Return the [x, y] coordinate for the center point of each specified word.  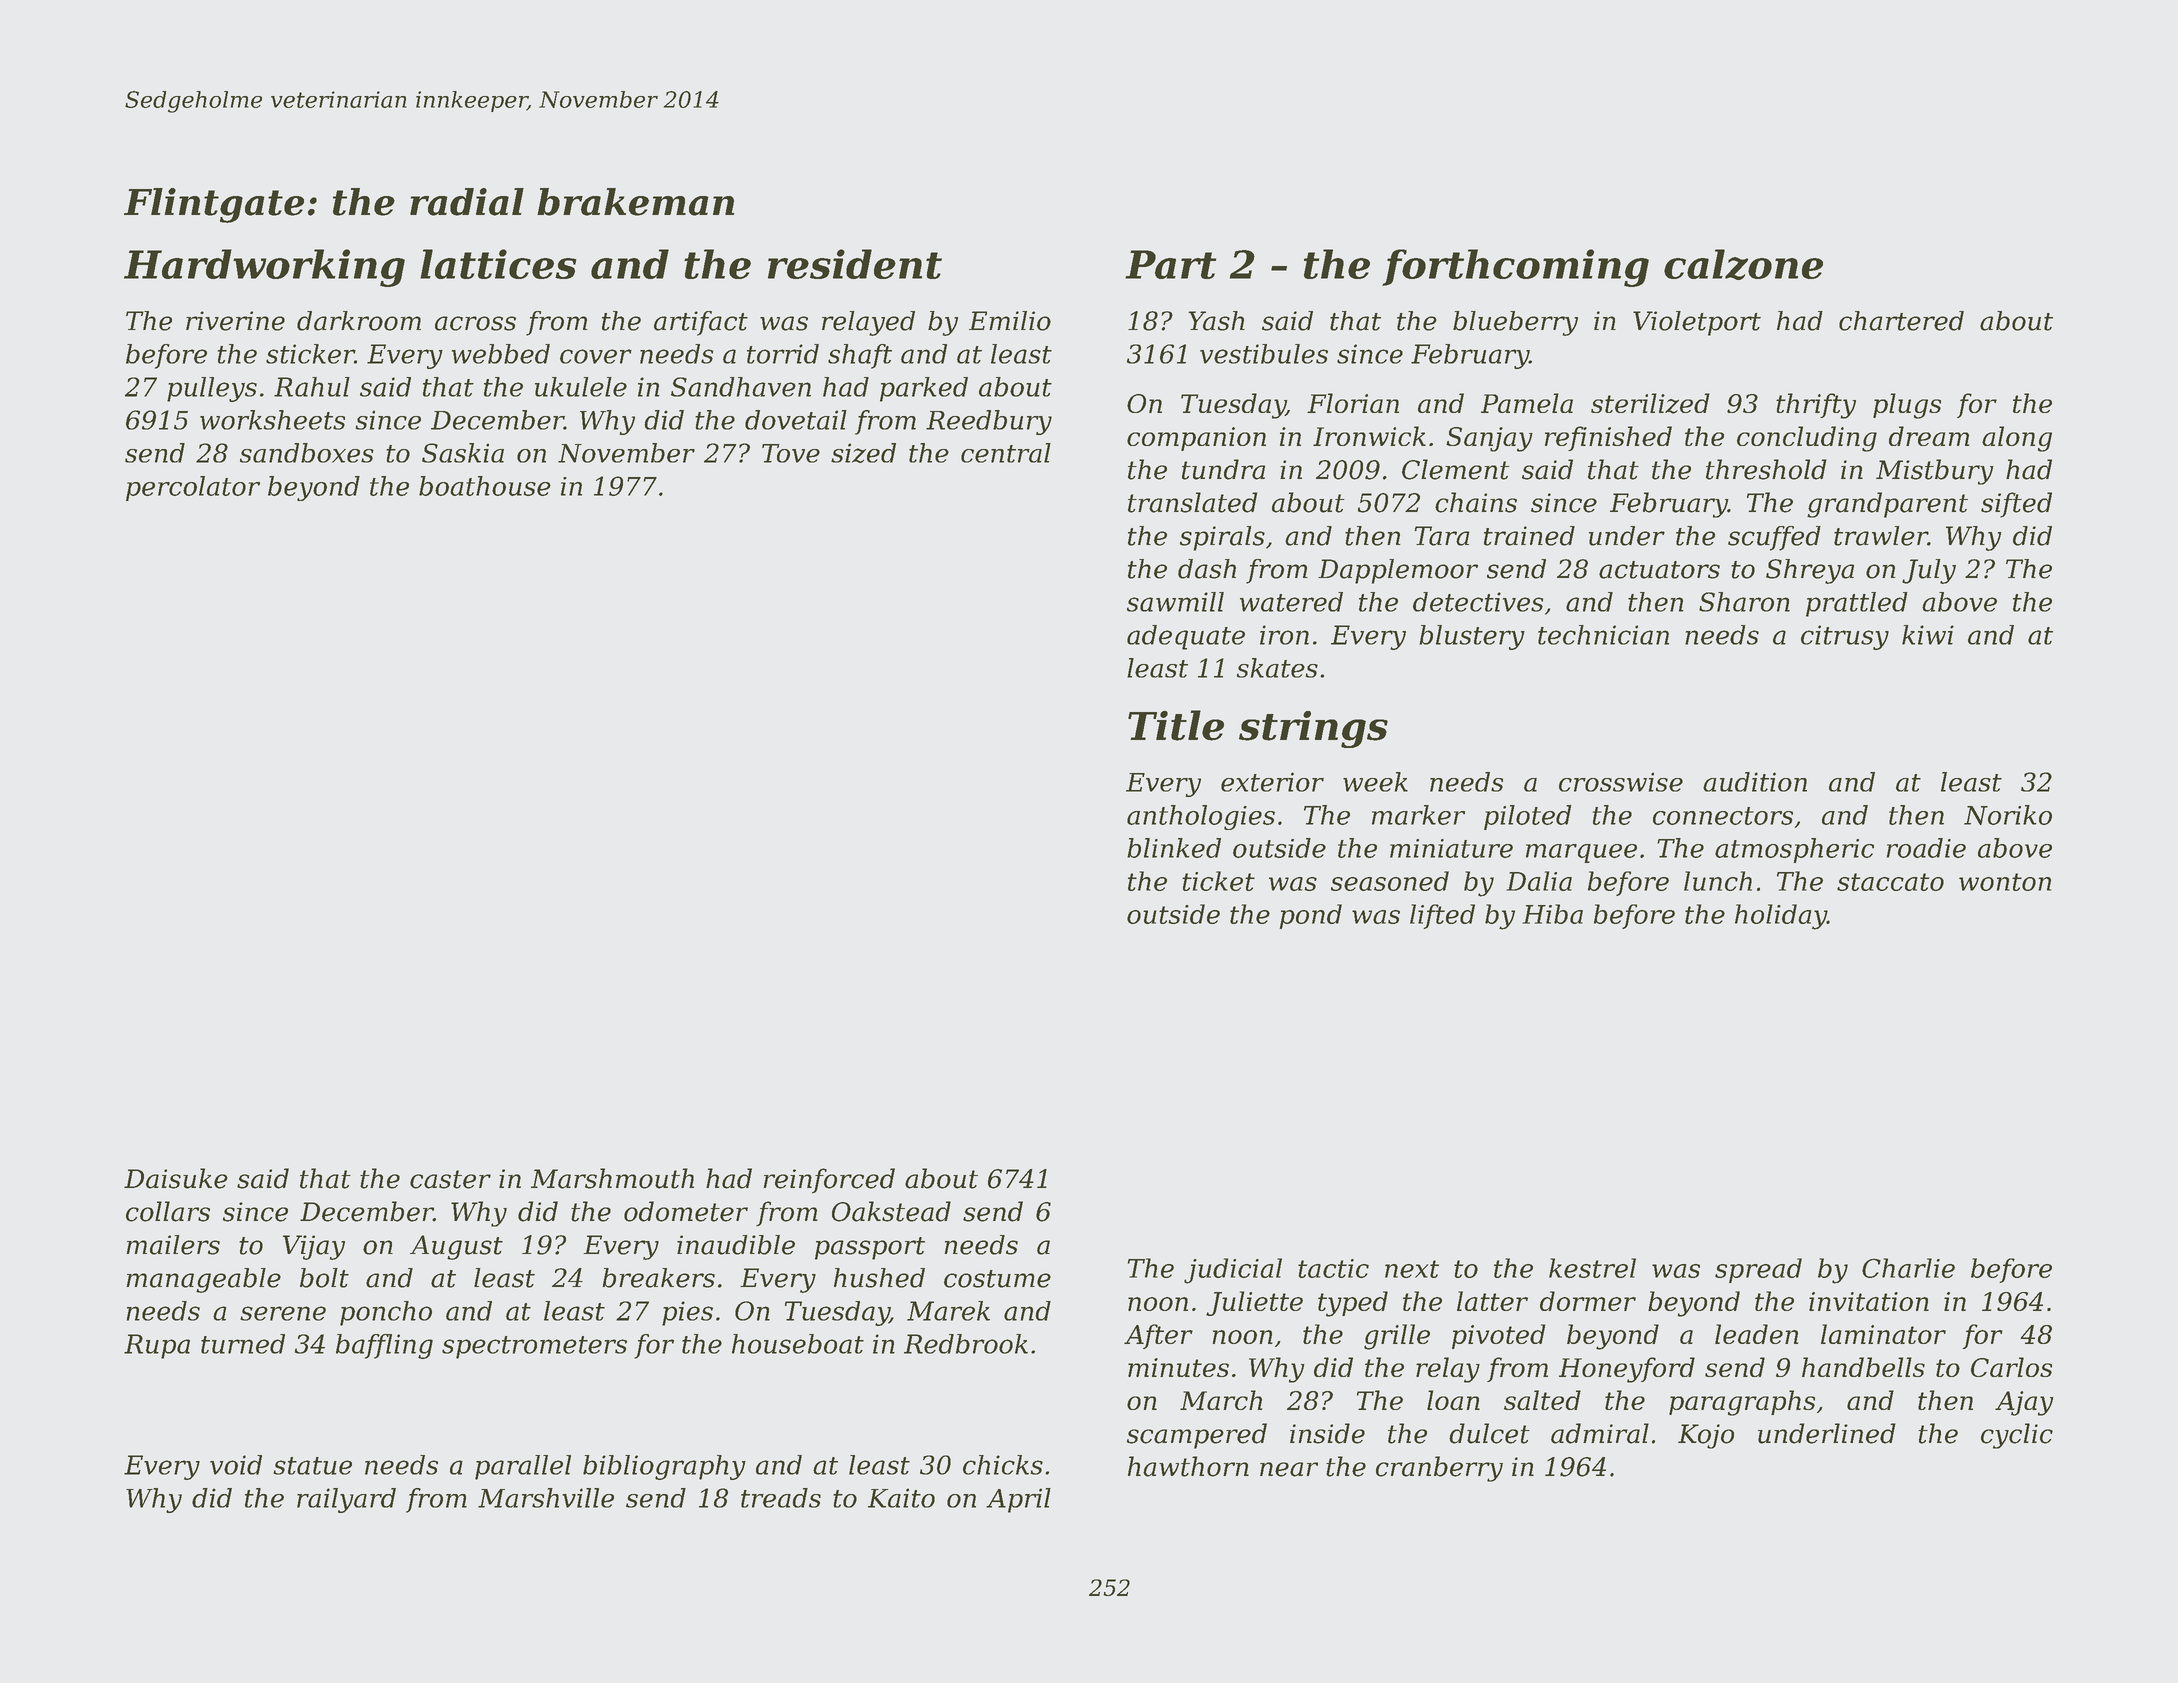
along [2017, 439]
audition [1755, 782]
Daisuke [176, 1178]
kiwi [1928, 635]
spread [1758, 1270]
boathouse [485, 486]
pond [1311, 916]
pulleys [212, 389]
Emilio [1010, 321]
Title [1176, 725]
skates [1277, 668]
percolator [193, 488]
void [236, 1465]
